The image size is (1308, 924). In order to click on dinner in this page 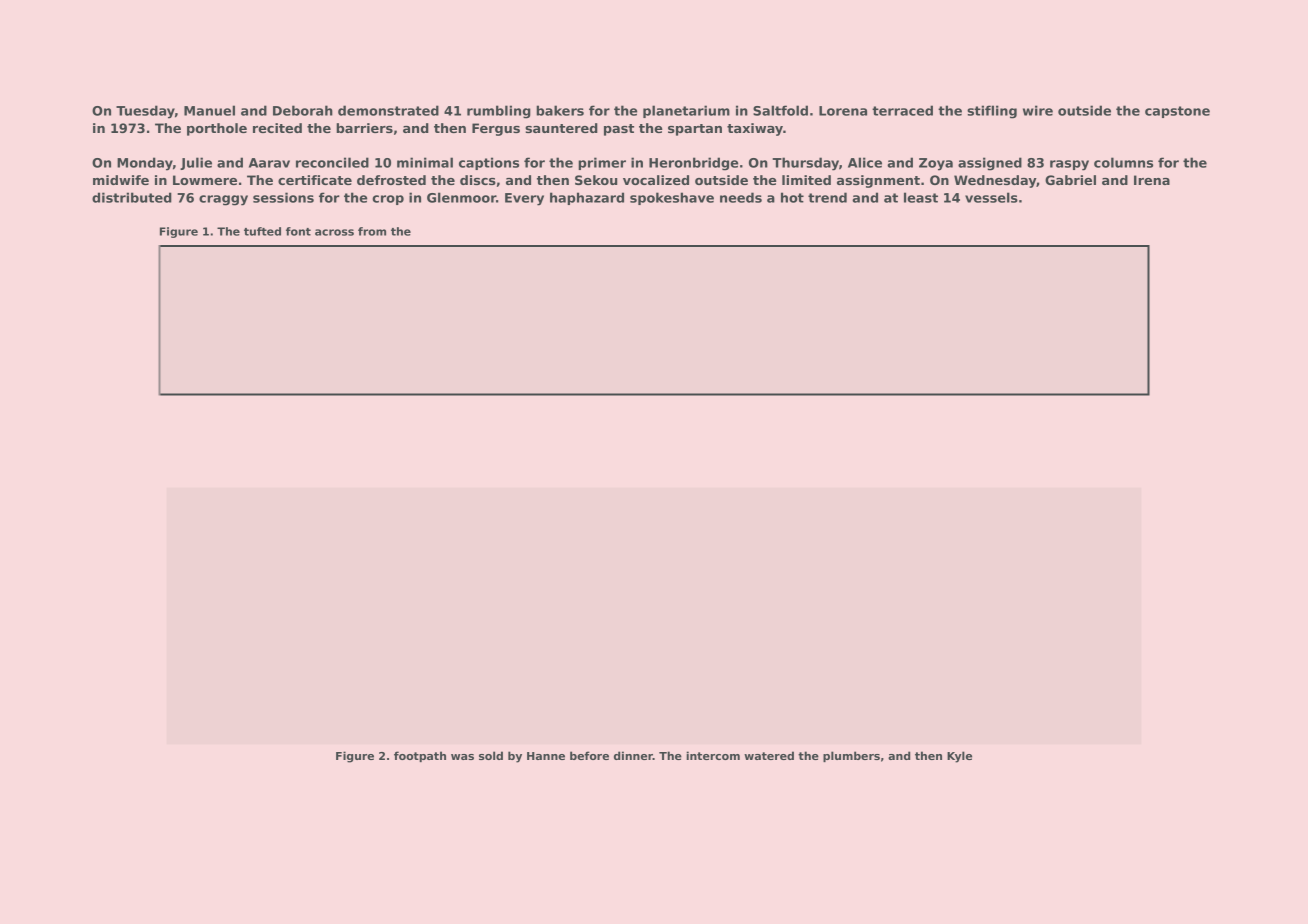, I will do `click(633, 755)`.
